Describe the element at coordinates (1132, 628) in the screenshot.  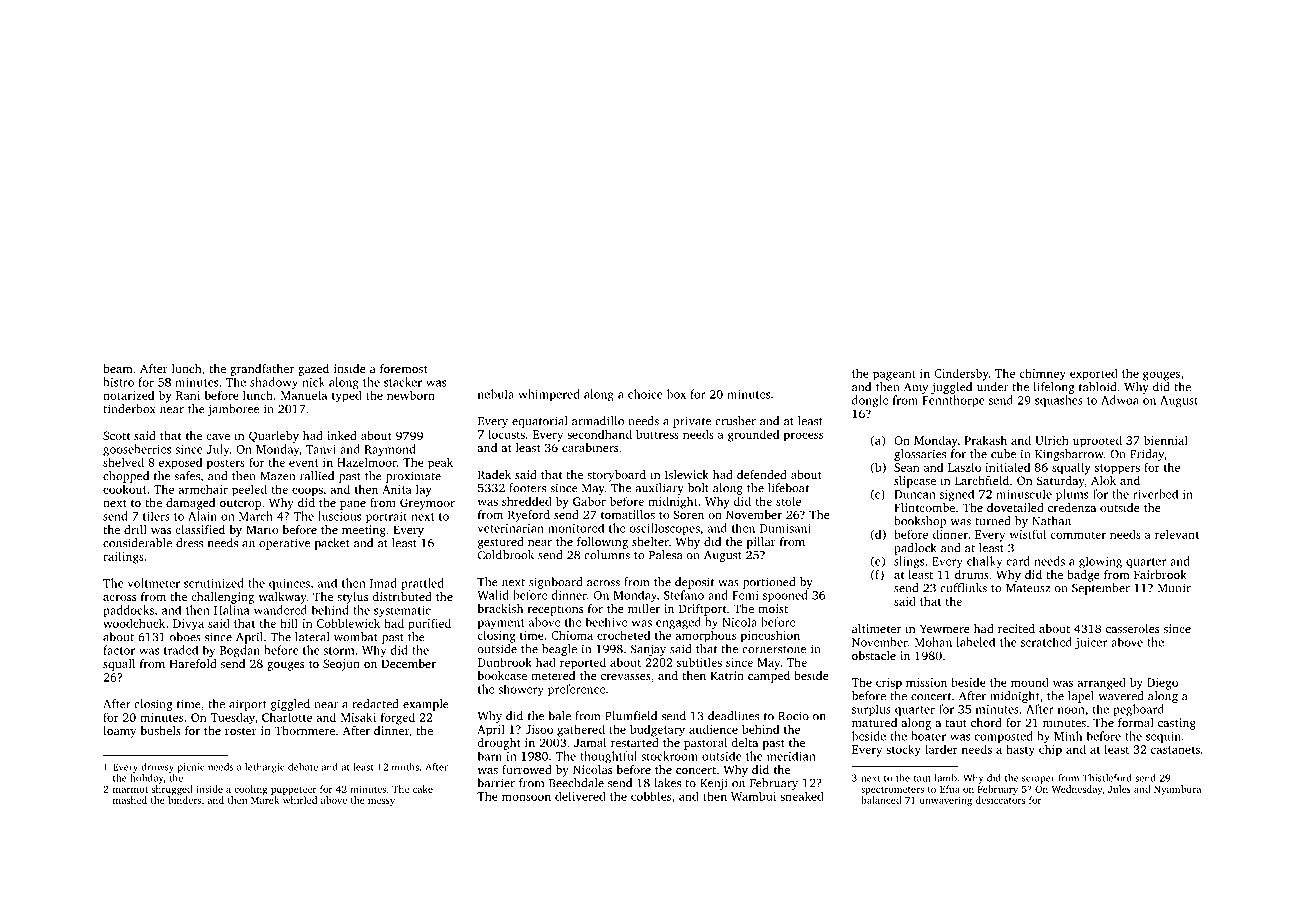
I see `casseroles` at that location.
